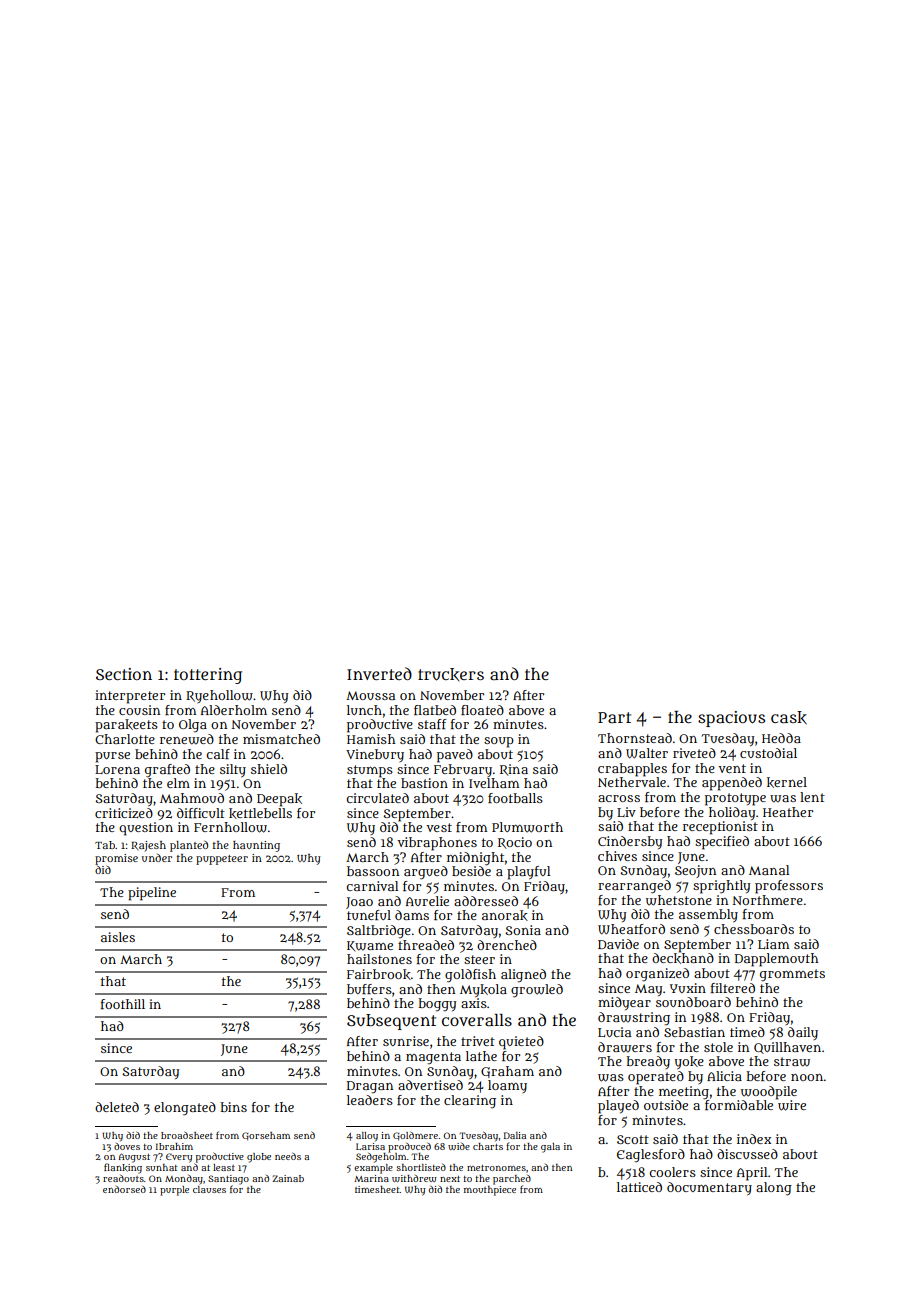 Image resolution: width=924 pixels, height=1308 pixels. I want to click on stole, so click(718, 1047).
